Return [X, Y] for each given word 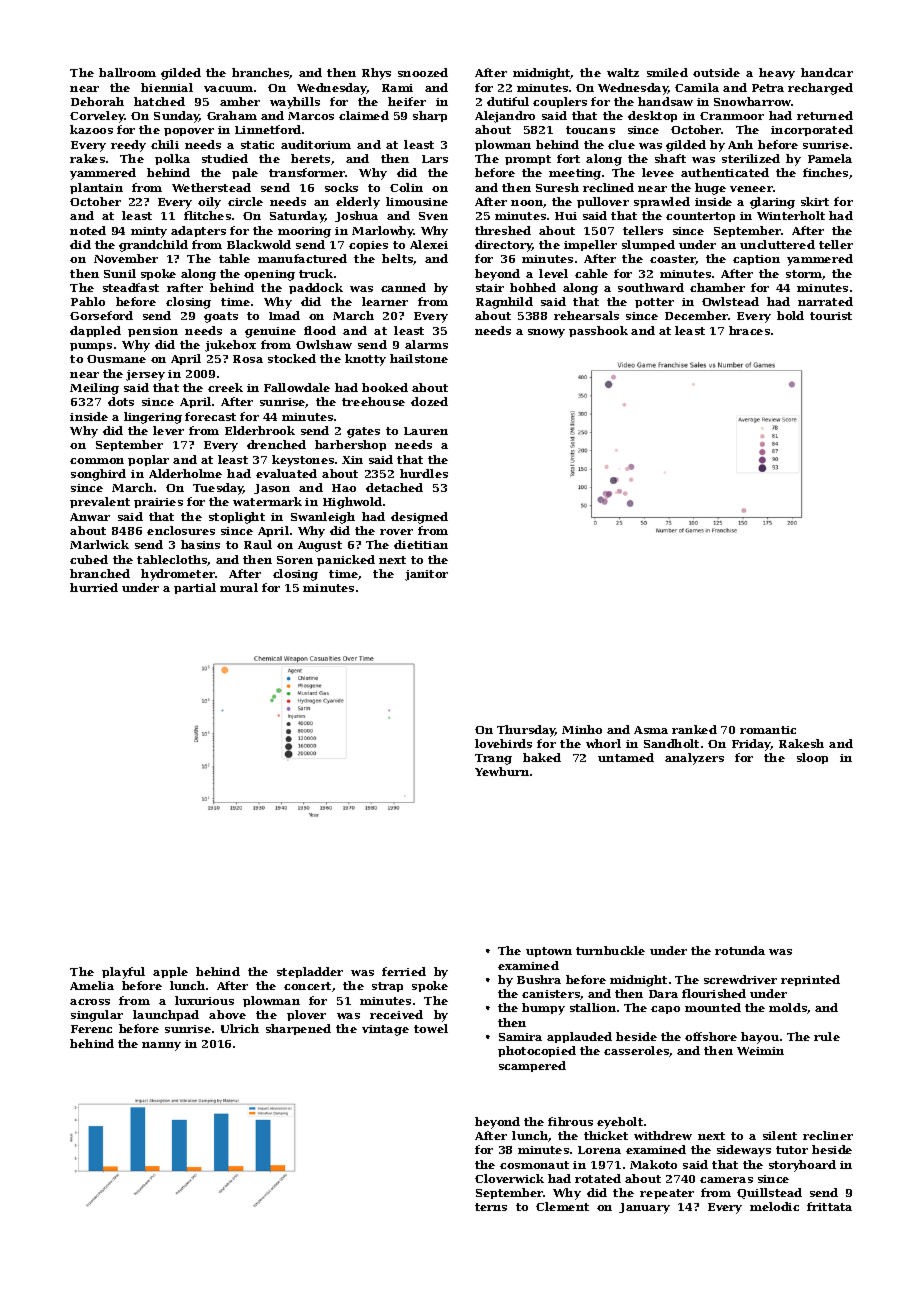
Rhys [376, 74]
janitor [426, 575]
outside [716, 72]
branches [261, 73]
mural [239, 587]
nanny [161, 1046]
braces [749, 330]
